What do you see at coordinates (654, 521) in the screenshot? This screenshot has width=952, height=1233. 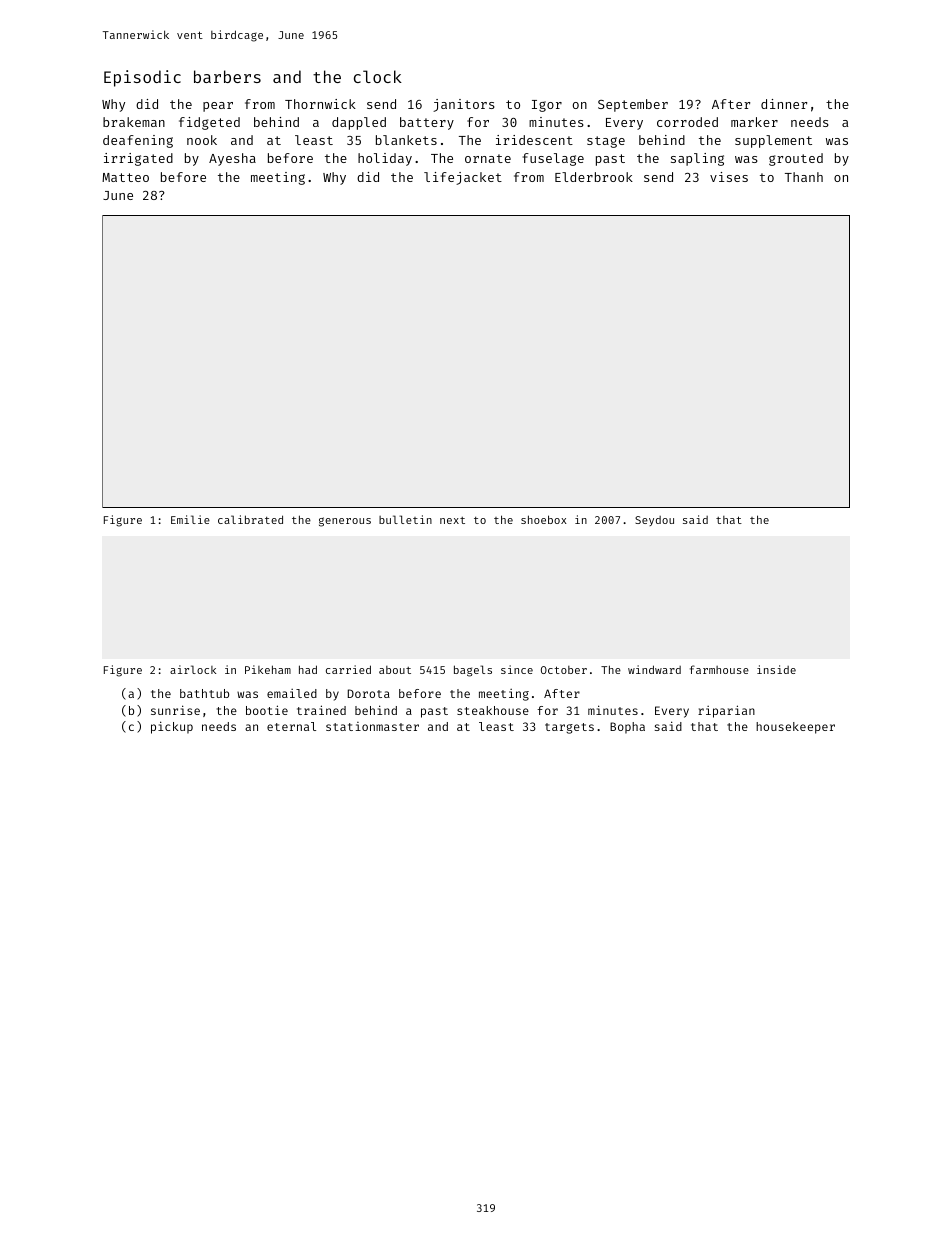 I see `Seydou` at bounding box center [654, 521].
